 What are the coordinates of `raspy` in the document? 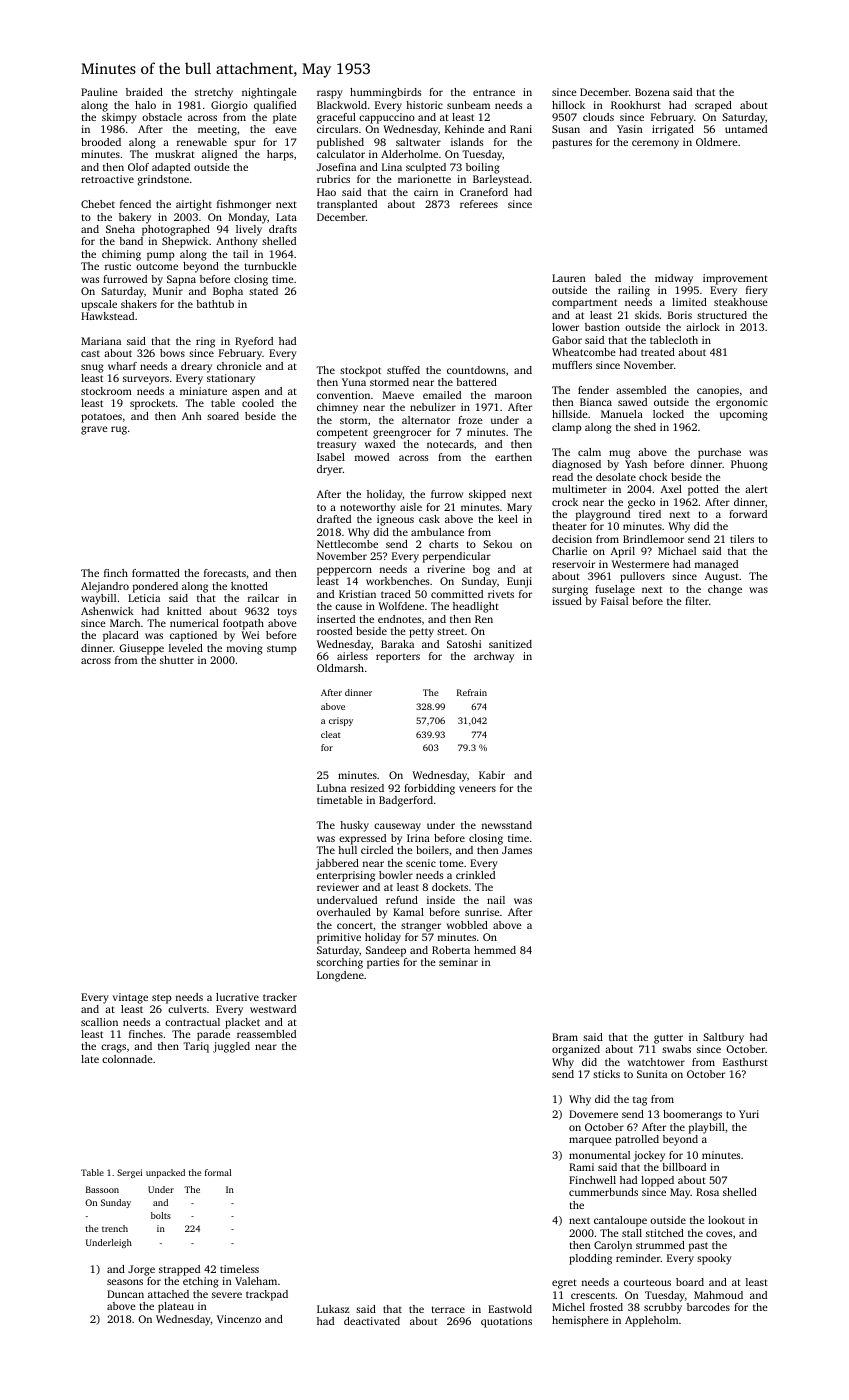 It's located at (330, 94).
